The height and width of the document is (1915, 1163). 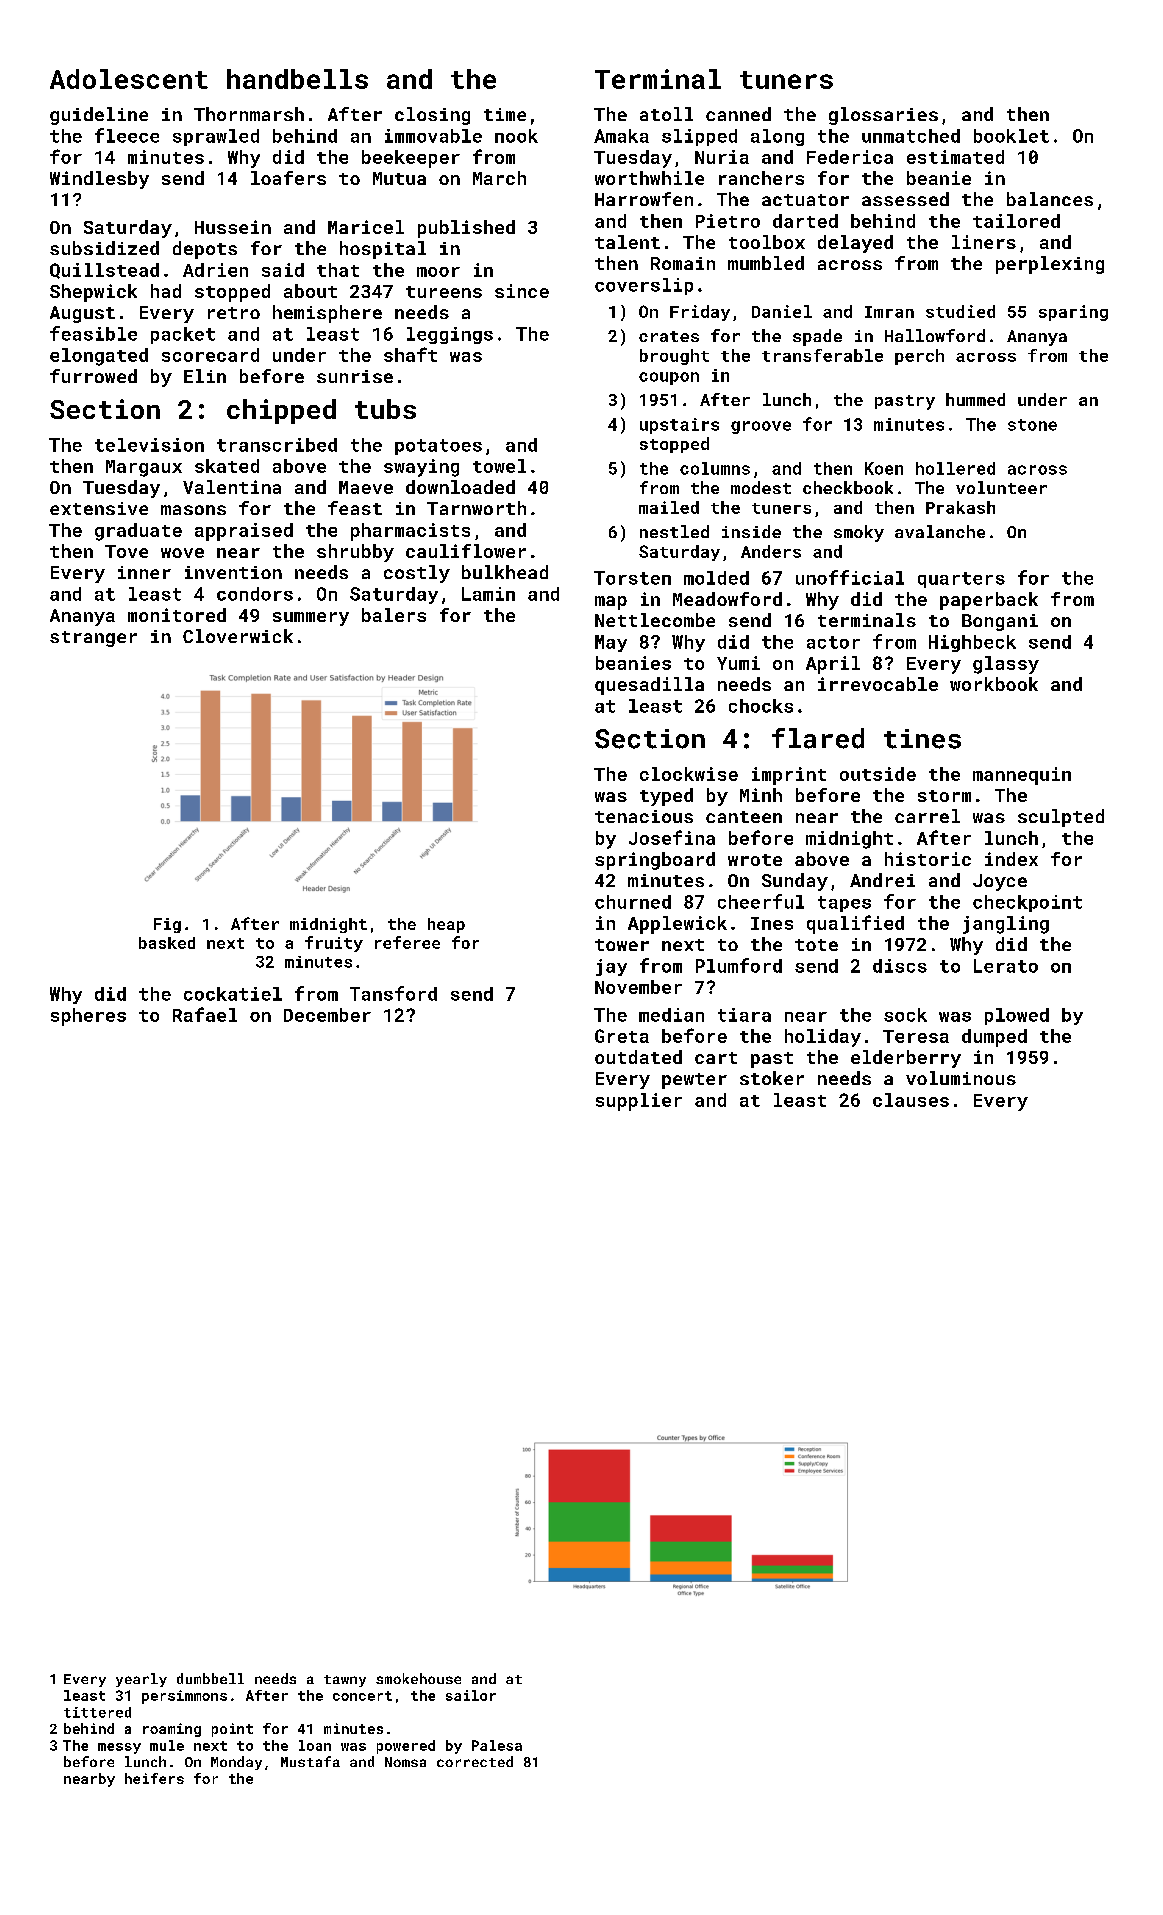 I want to click on handbells, so click(x=297, y=79).
